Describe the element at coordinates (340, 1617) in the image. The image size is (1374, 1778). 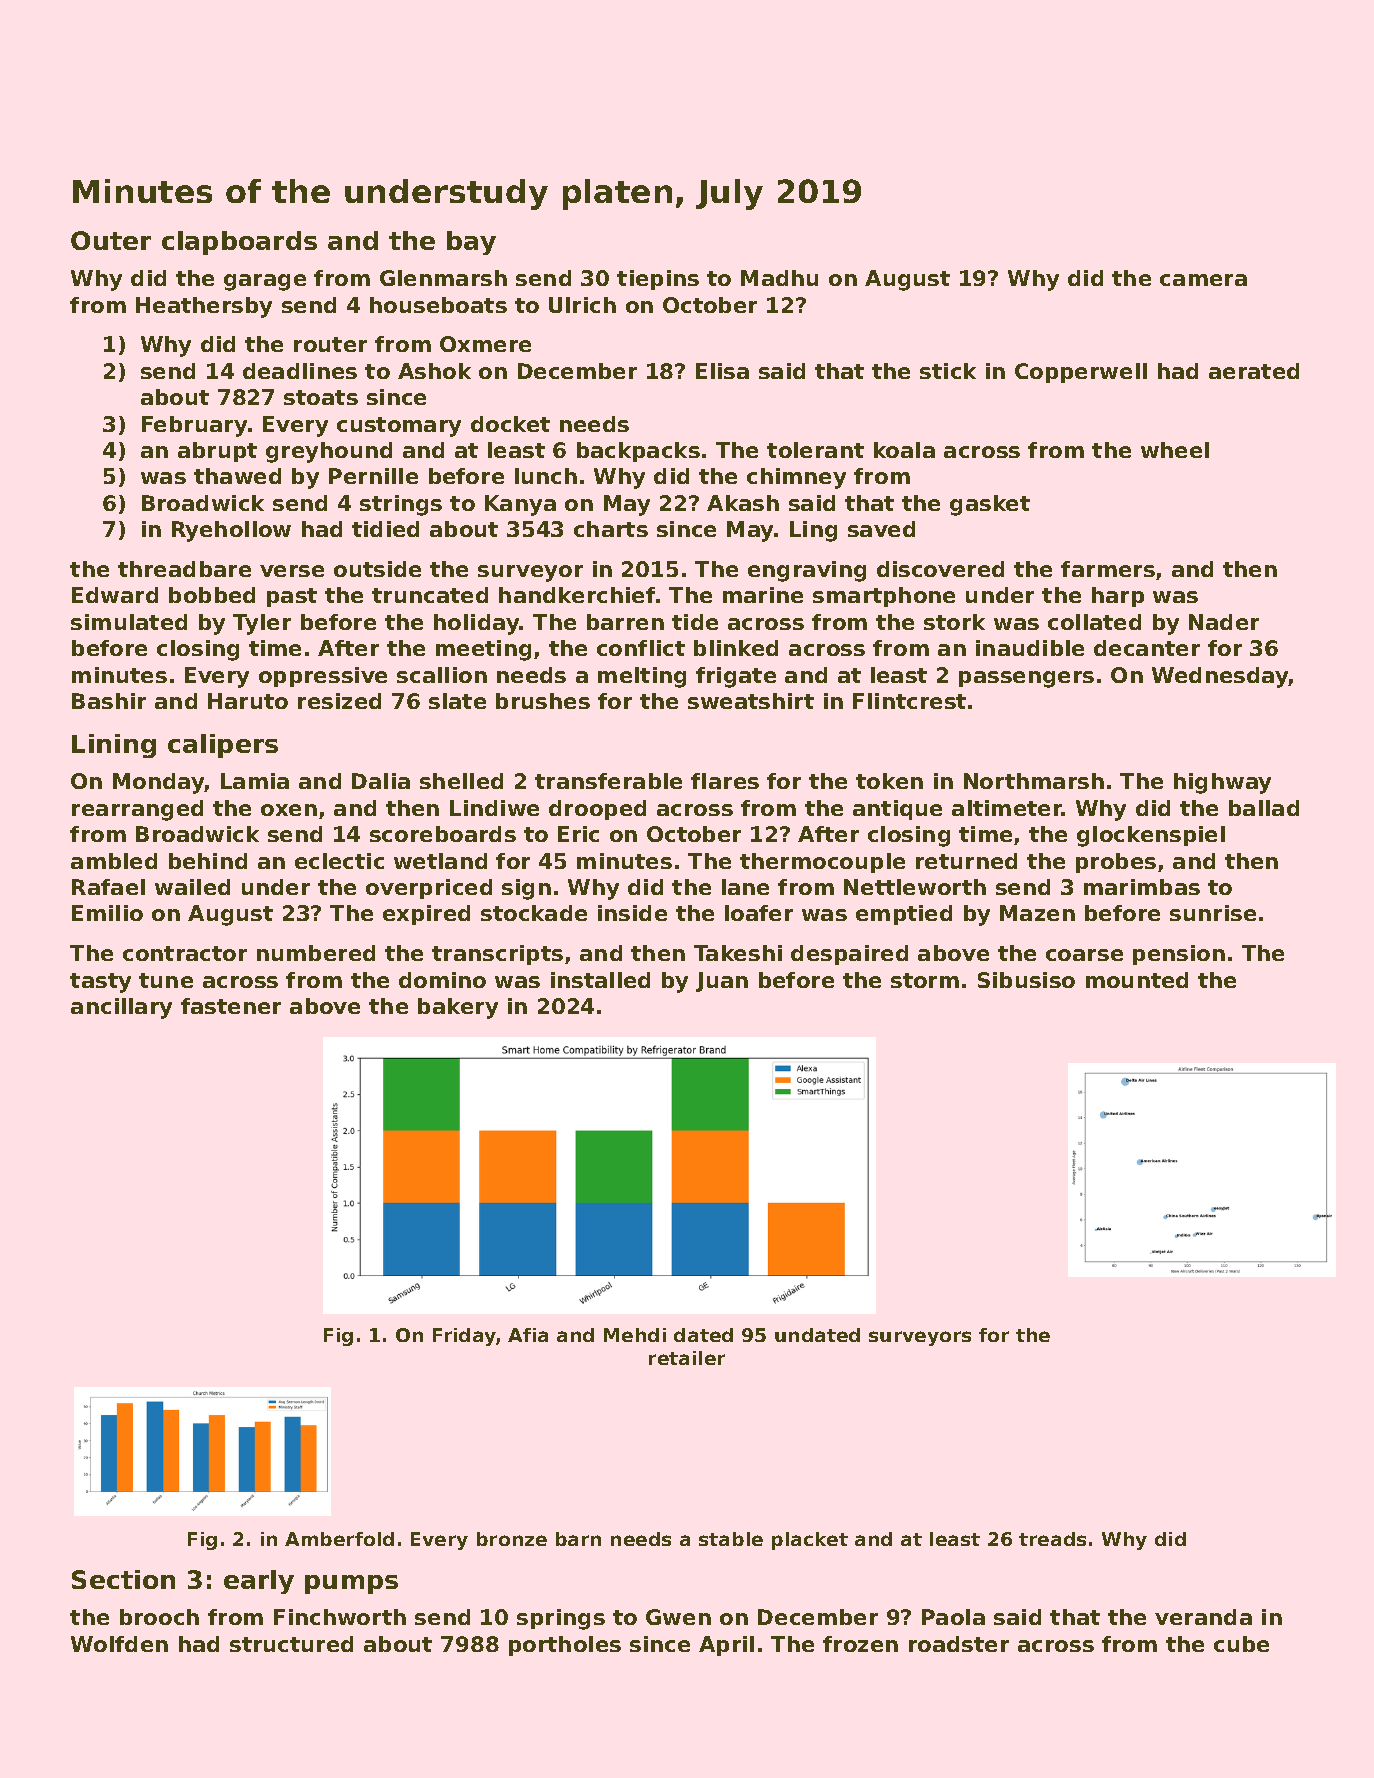
I see `Finchworth` at that location.
